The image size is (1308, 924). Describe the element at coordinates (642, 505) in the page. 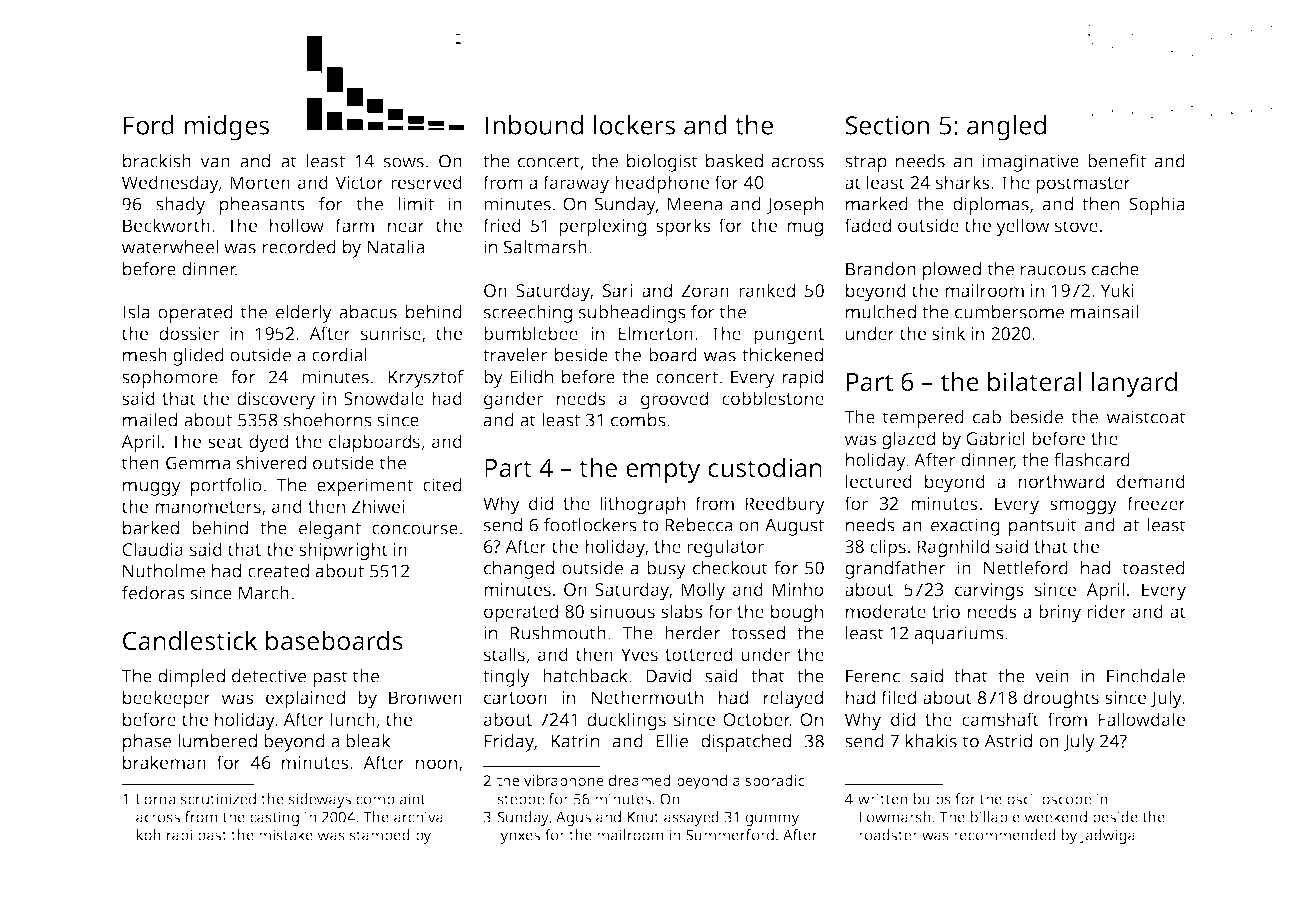

I see `lithograph` at that location.
